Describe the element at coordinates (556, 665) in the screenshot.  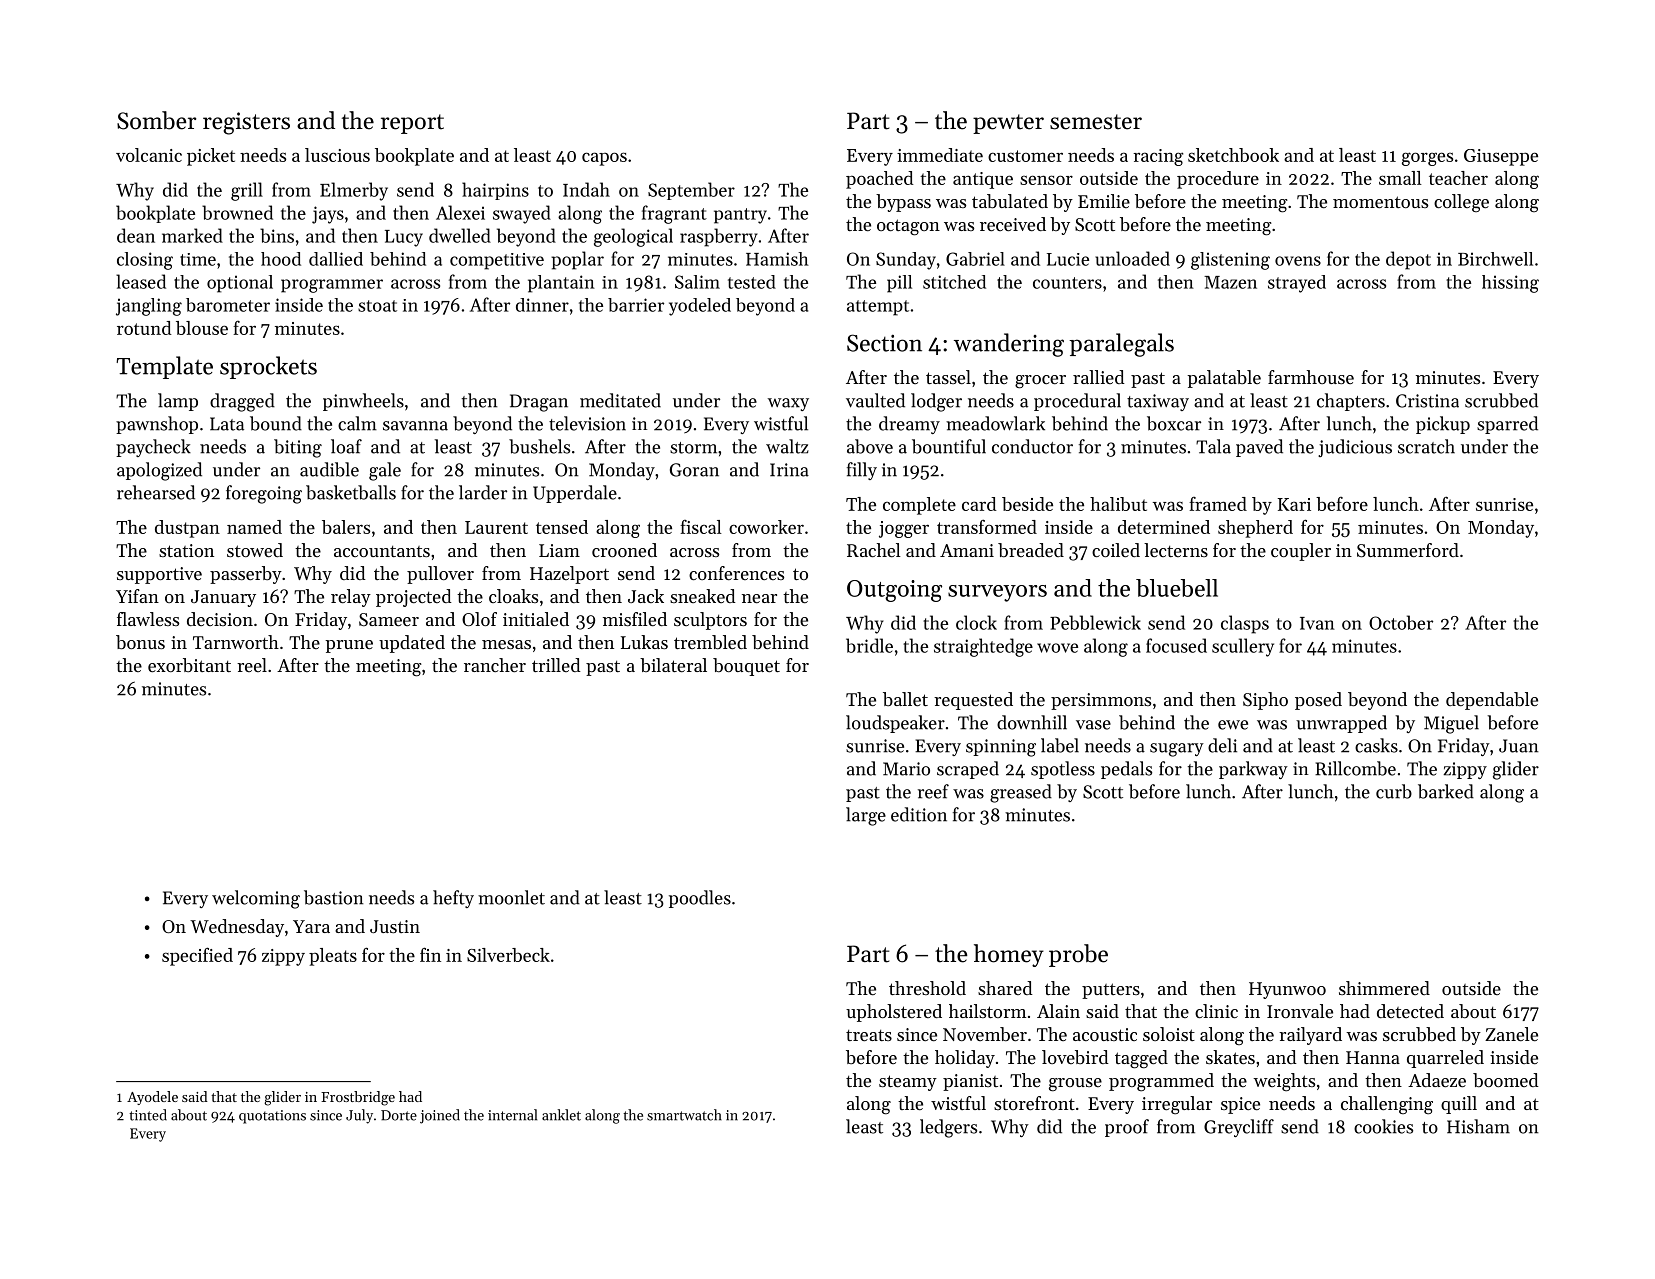
I see `trilled` at that location.
